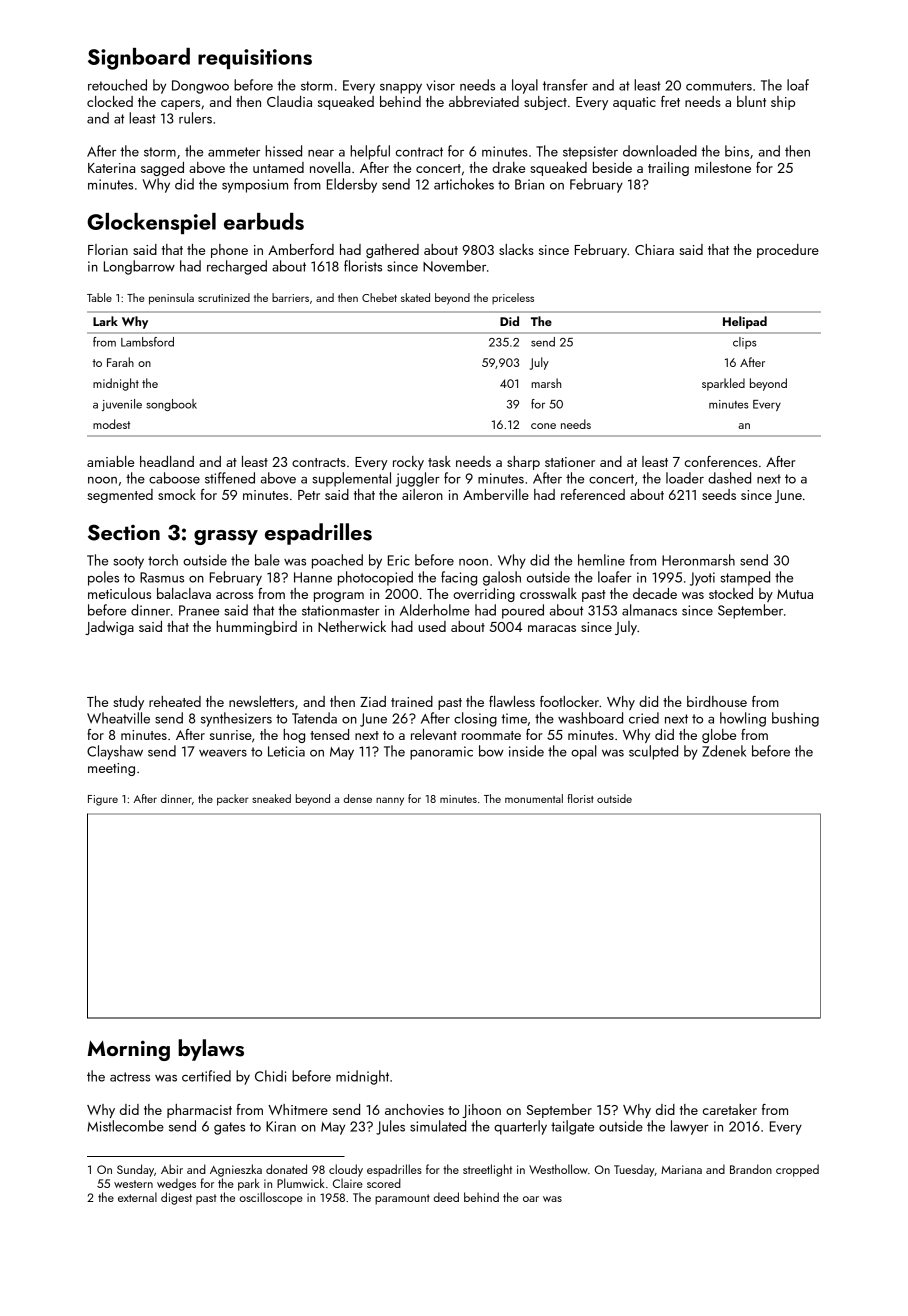 The width and height of the page is (908, 1316). What do you see at coordinates (516, 249) in the page?
I see `slacks` at bounding box center [516, 249].
